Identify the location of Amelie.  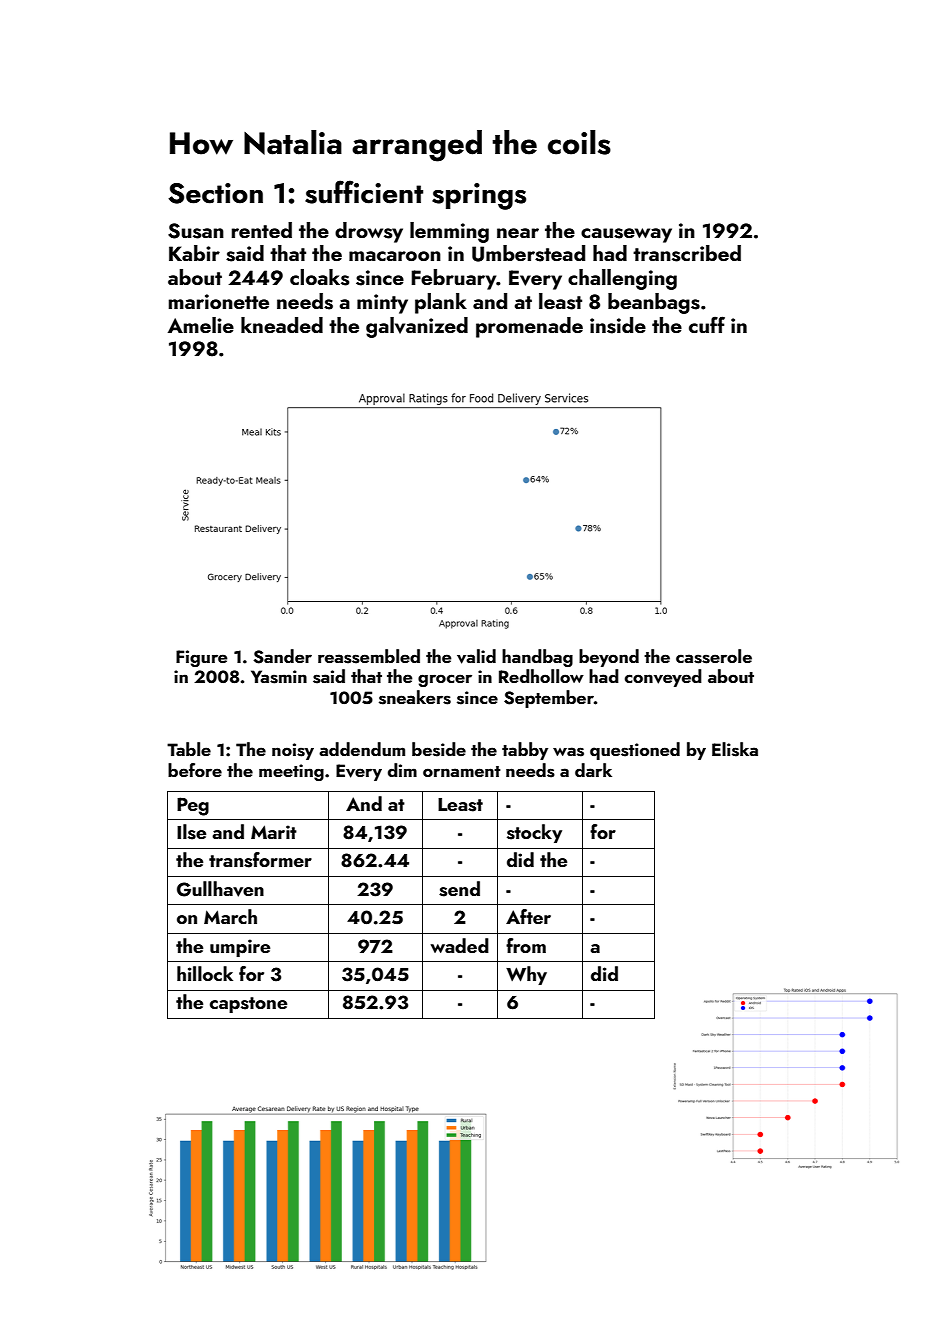
(201, 325).
